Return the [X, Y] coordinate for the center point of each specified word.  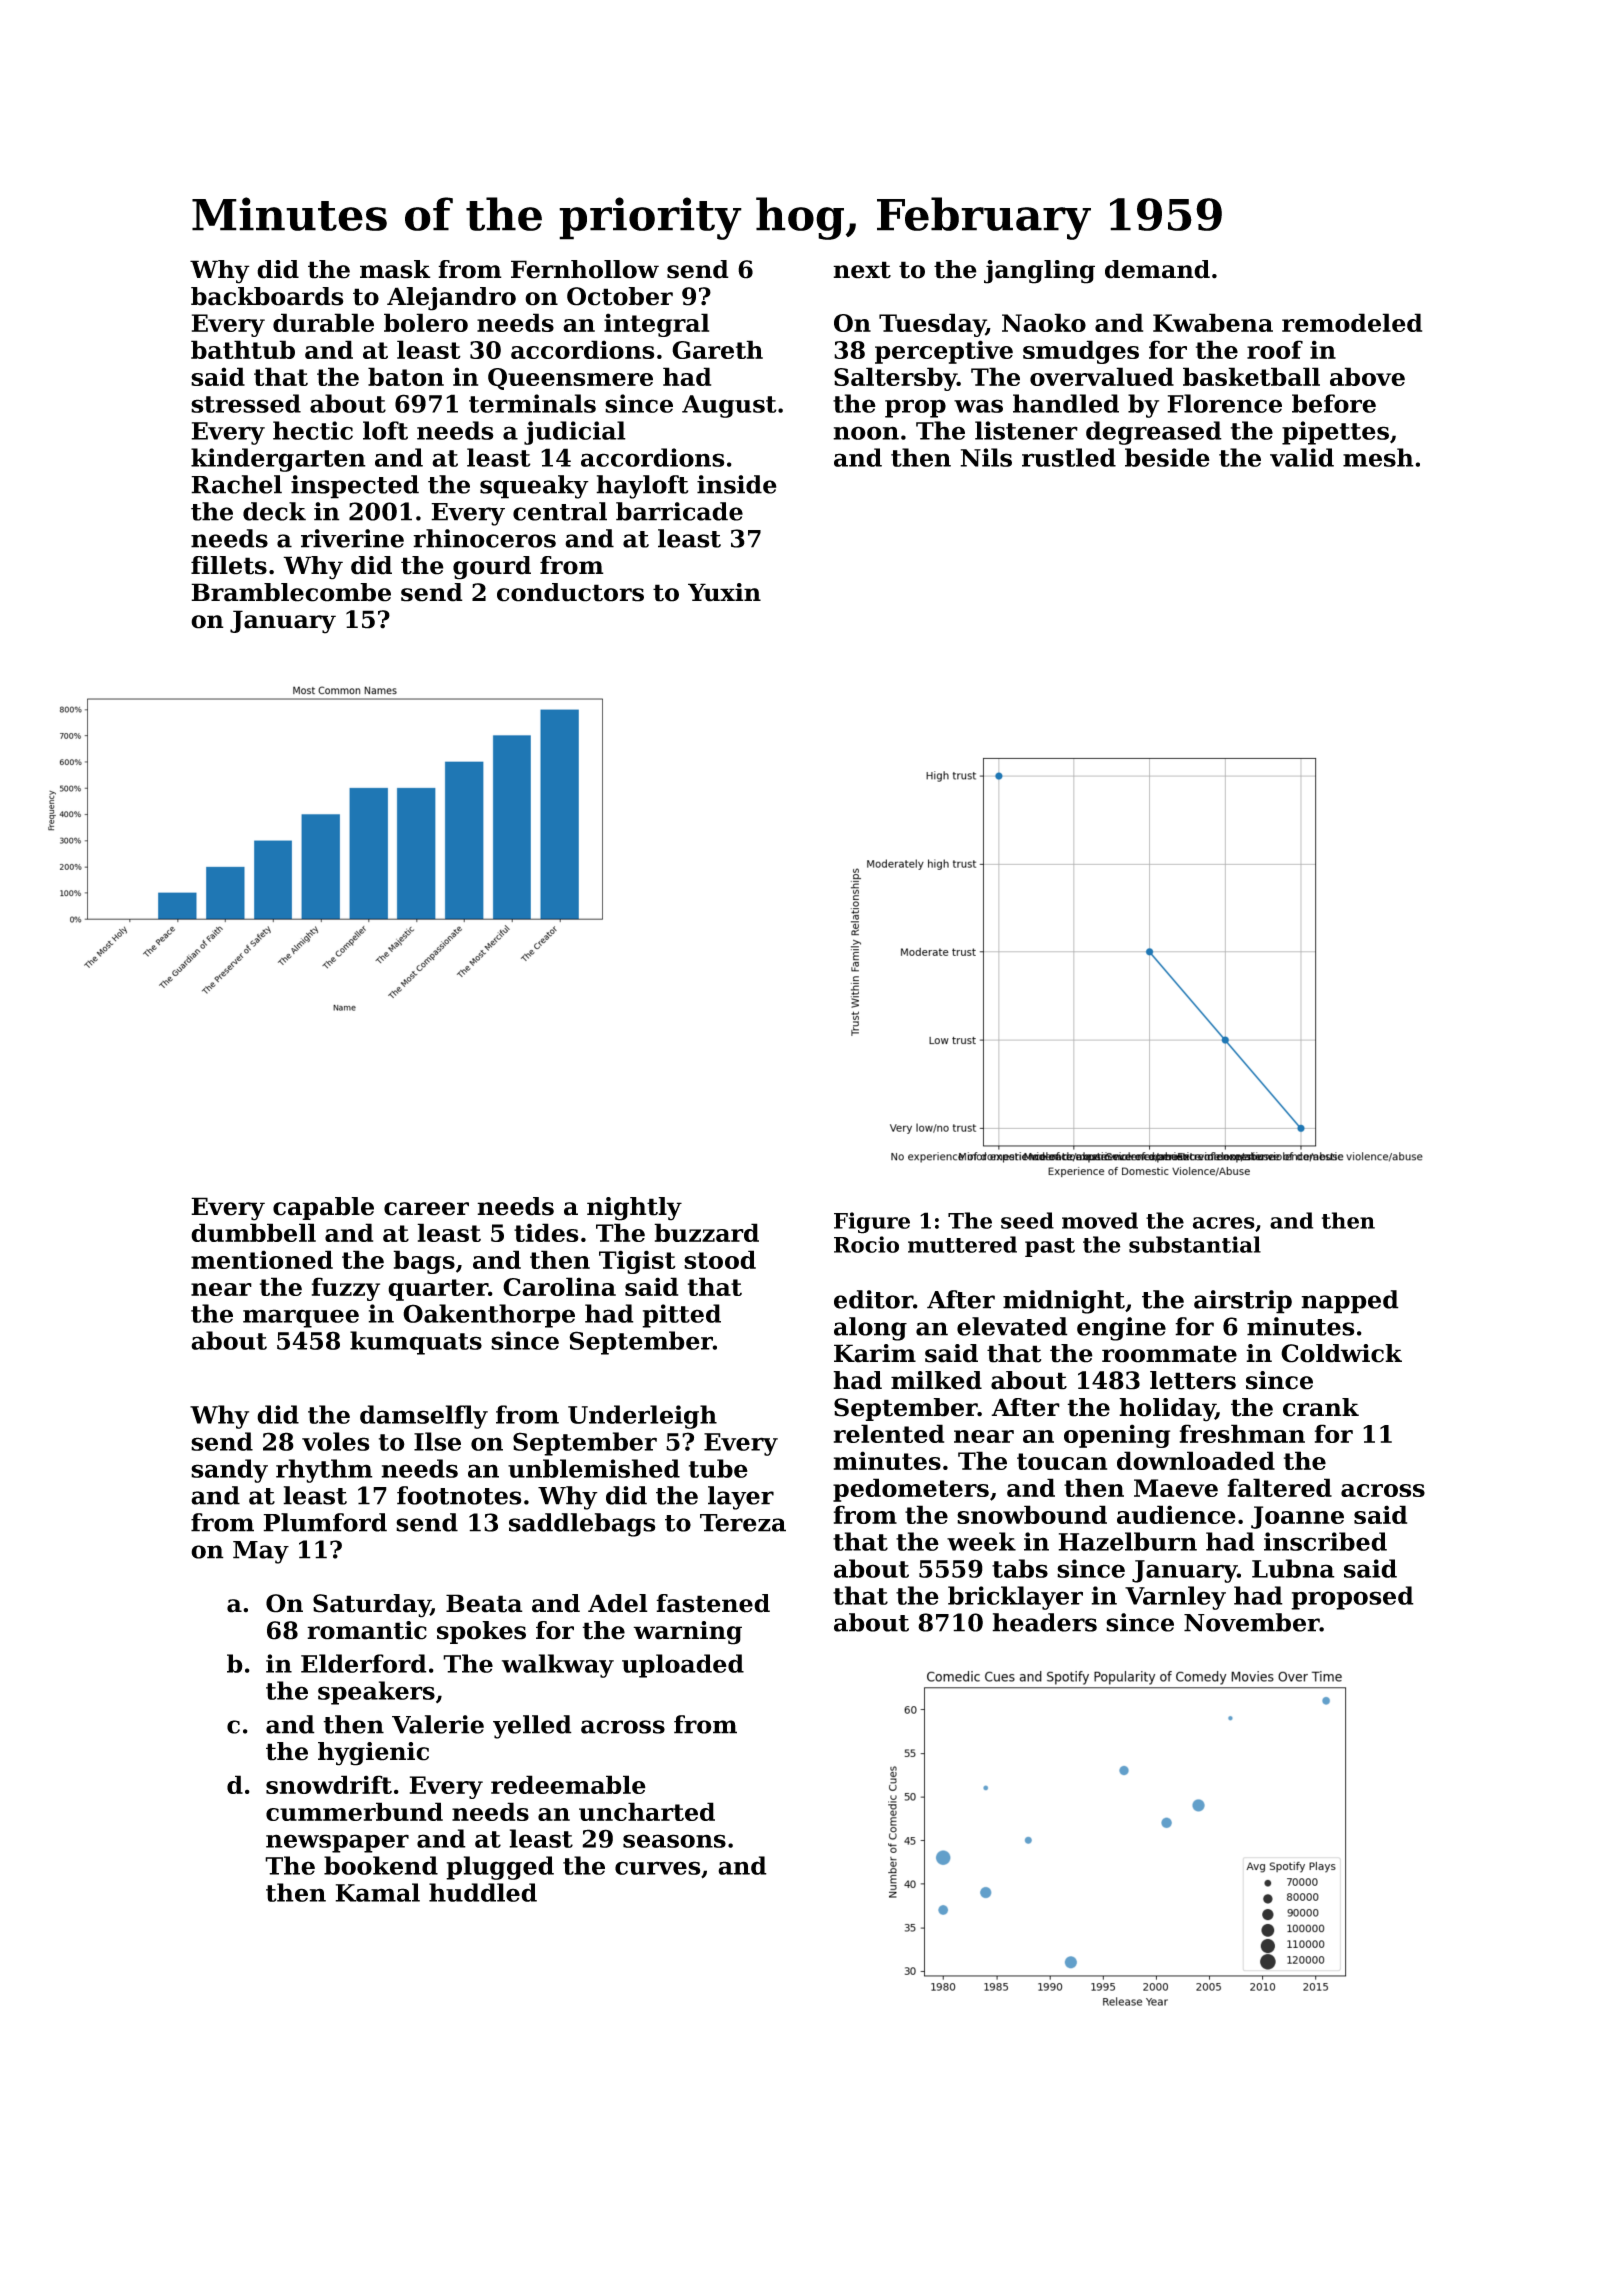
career [426, 1209]
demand [1157, 269]
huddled [483, 1892]
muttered [962, 1244]
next [862, 270]
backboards [267, 296]
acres [1224, 1223]
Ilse [437, 1441]
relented [889, 1433]
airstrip [1243, 1302]
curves [658, 1868]
